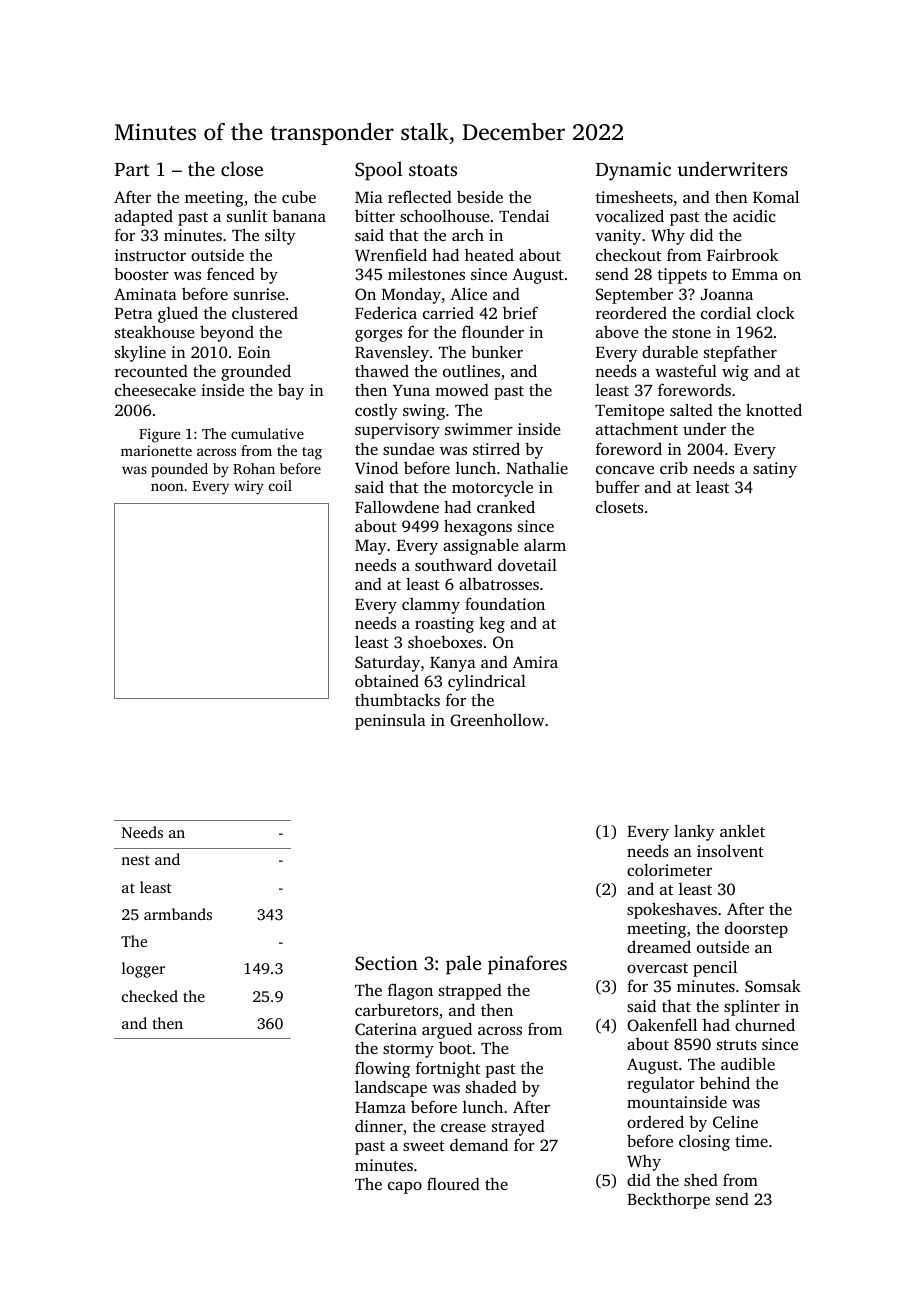 The image size is (924, 1308). I want to click on Dynamic, so click(633, 171).
